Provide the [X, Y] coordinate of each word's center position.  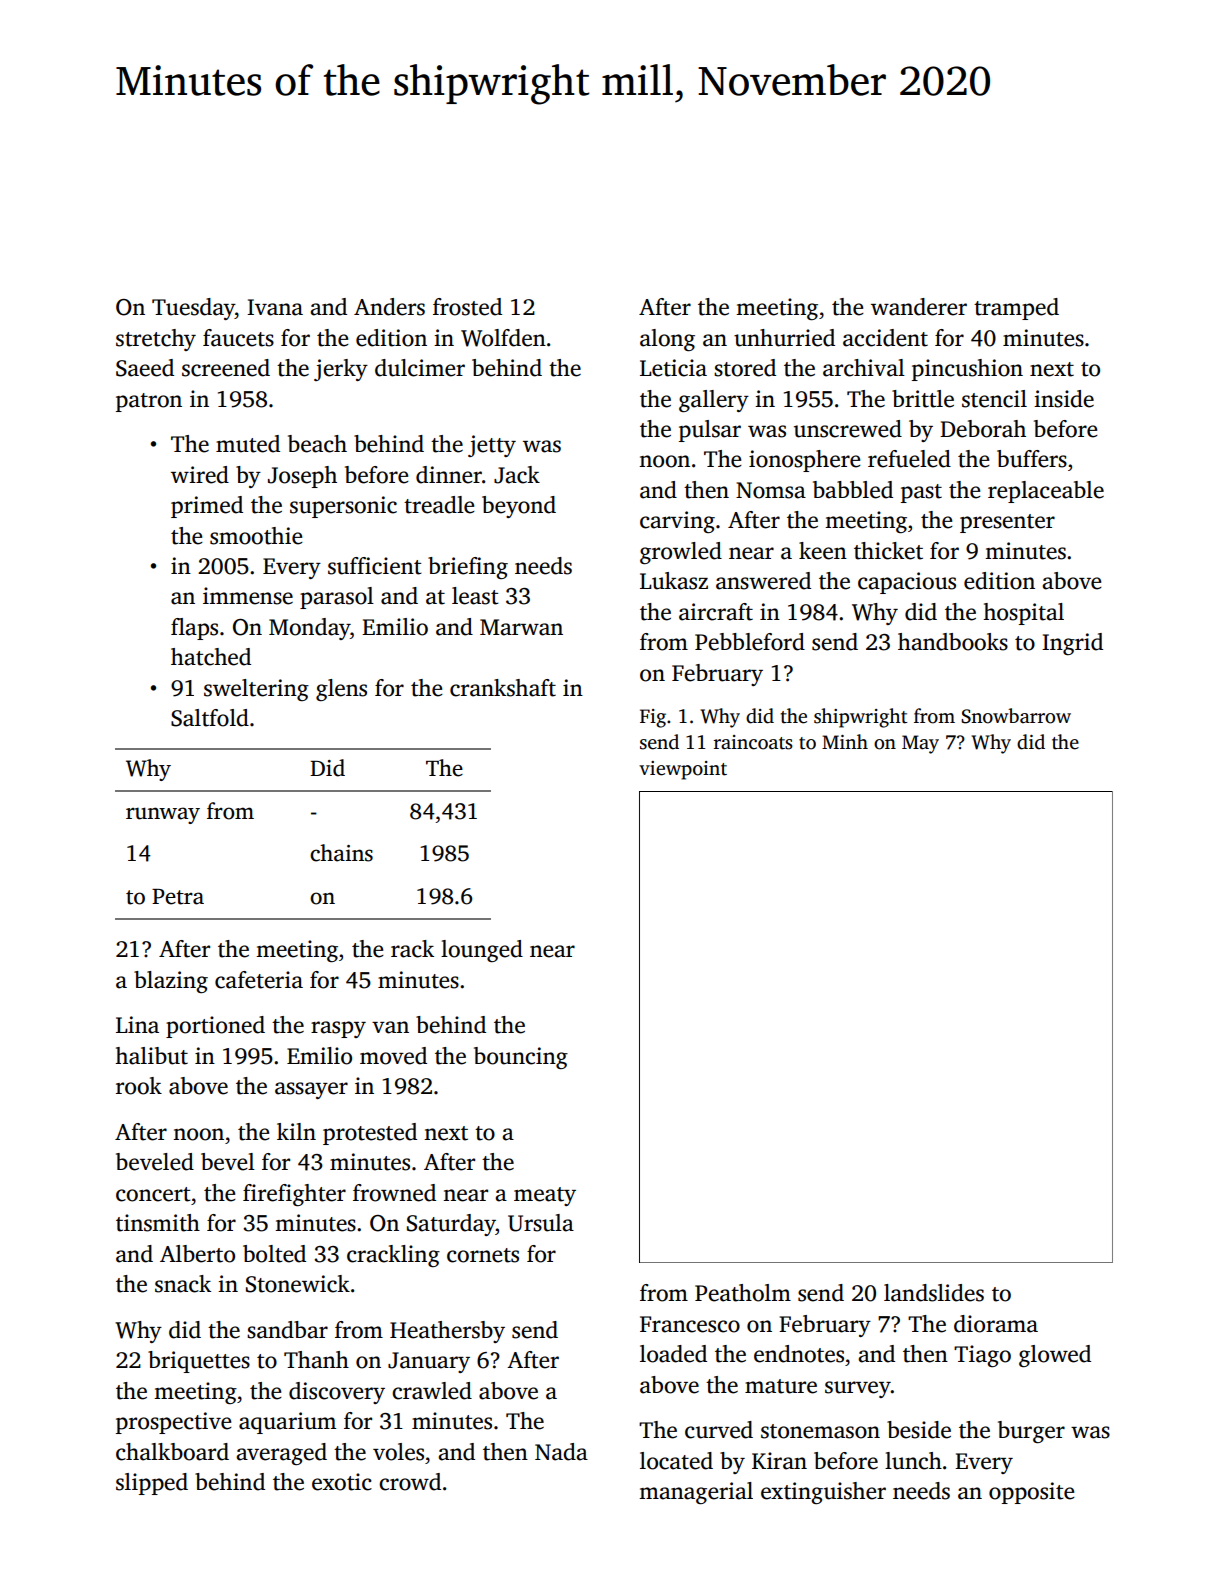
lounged [482, 951]
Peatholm [743, 1293]
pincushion [967, 370]
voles [398, 1452]
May [920, 744]
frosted [467, 307]
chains [341, 853]
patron [149, 402]
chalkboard [172, 1452]
